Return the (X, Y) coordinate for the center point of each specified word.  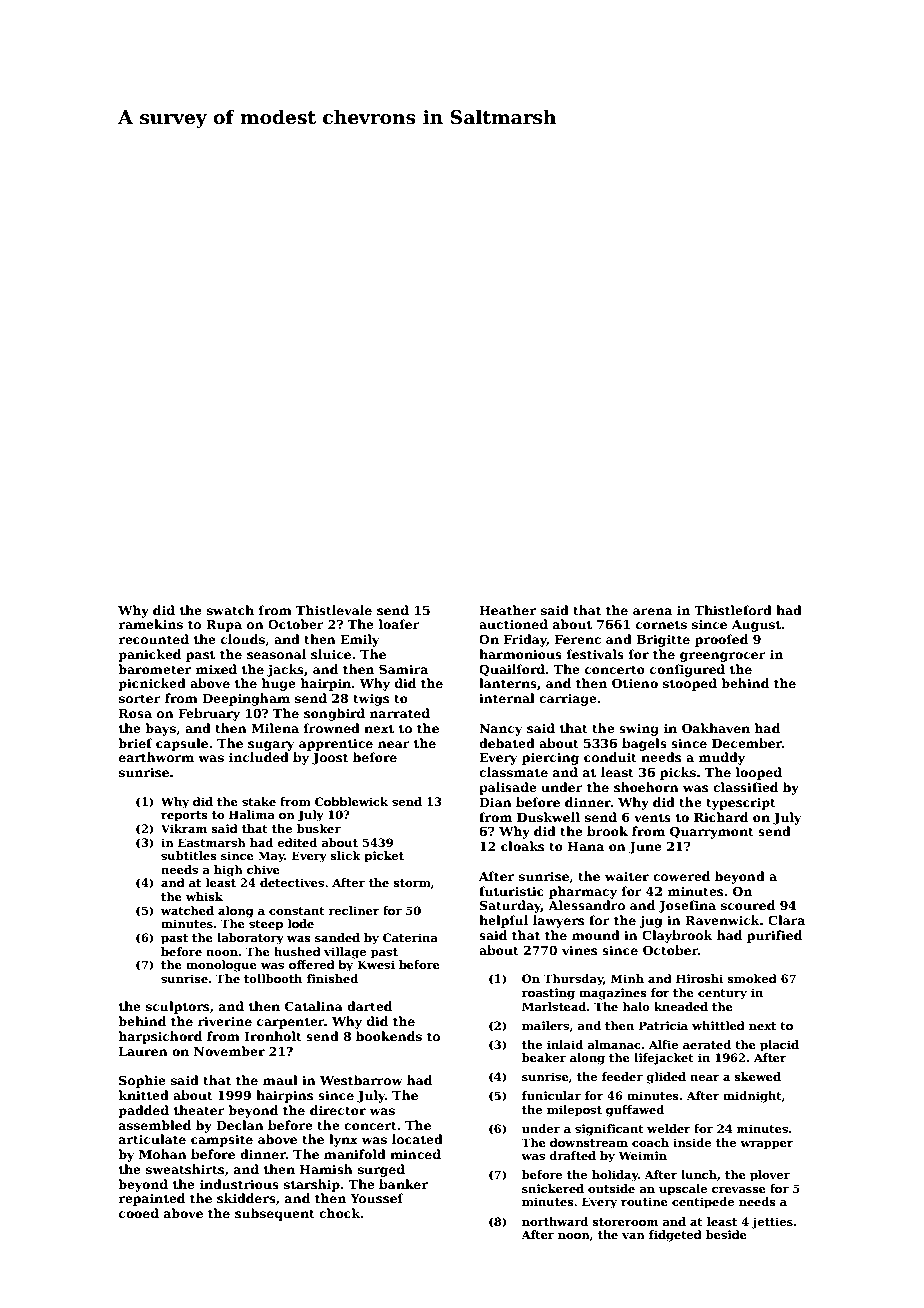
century (722, 994)
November (229, 1051)
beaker (544, 1057)
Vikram (184, 828)
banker (403, 1184)
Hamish (326, 1169)
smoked (752, 978)
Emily (359, 640)
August (756, 626)
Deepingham (246, 699)
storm (412, 883)
